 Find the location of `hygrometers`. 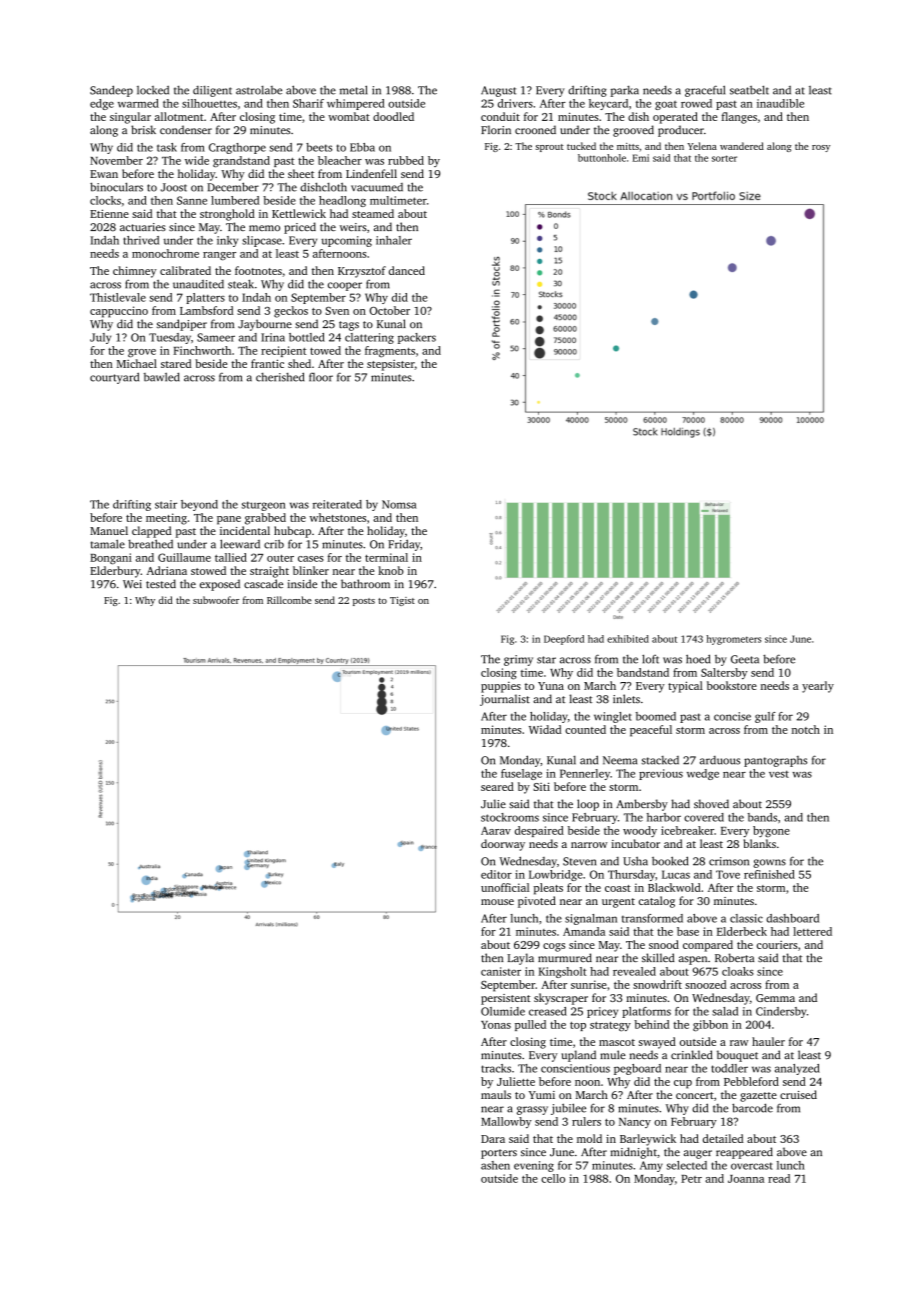

hygrometers is located at coordinates (733, 640).
